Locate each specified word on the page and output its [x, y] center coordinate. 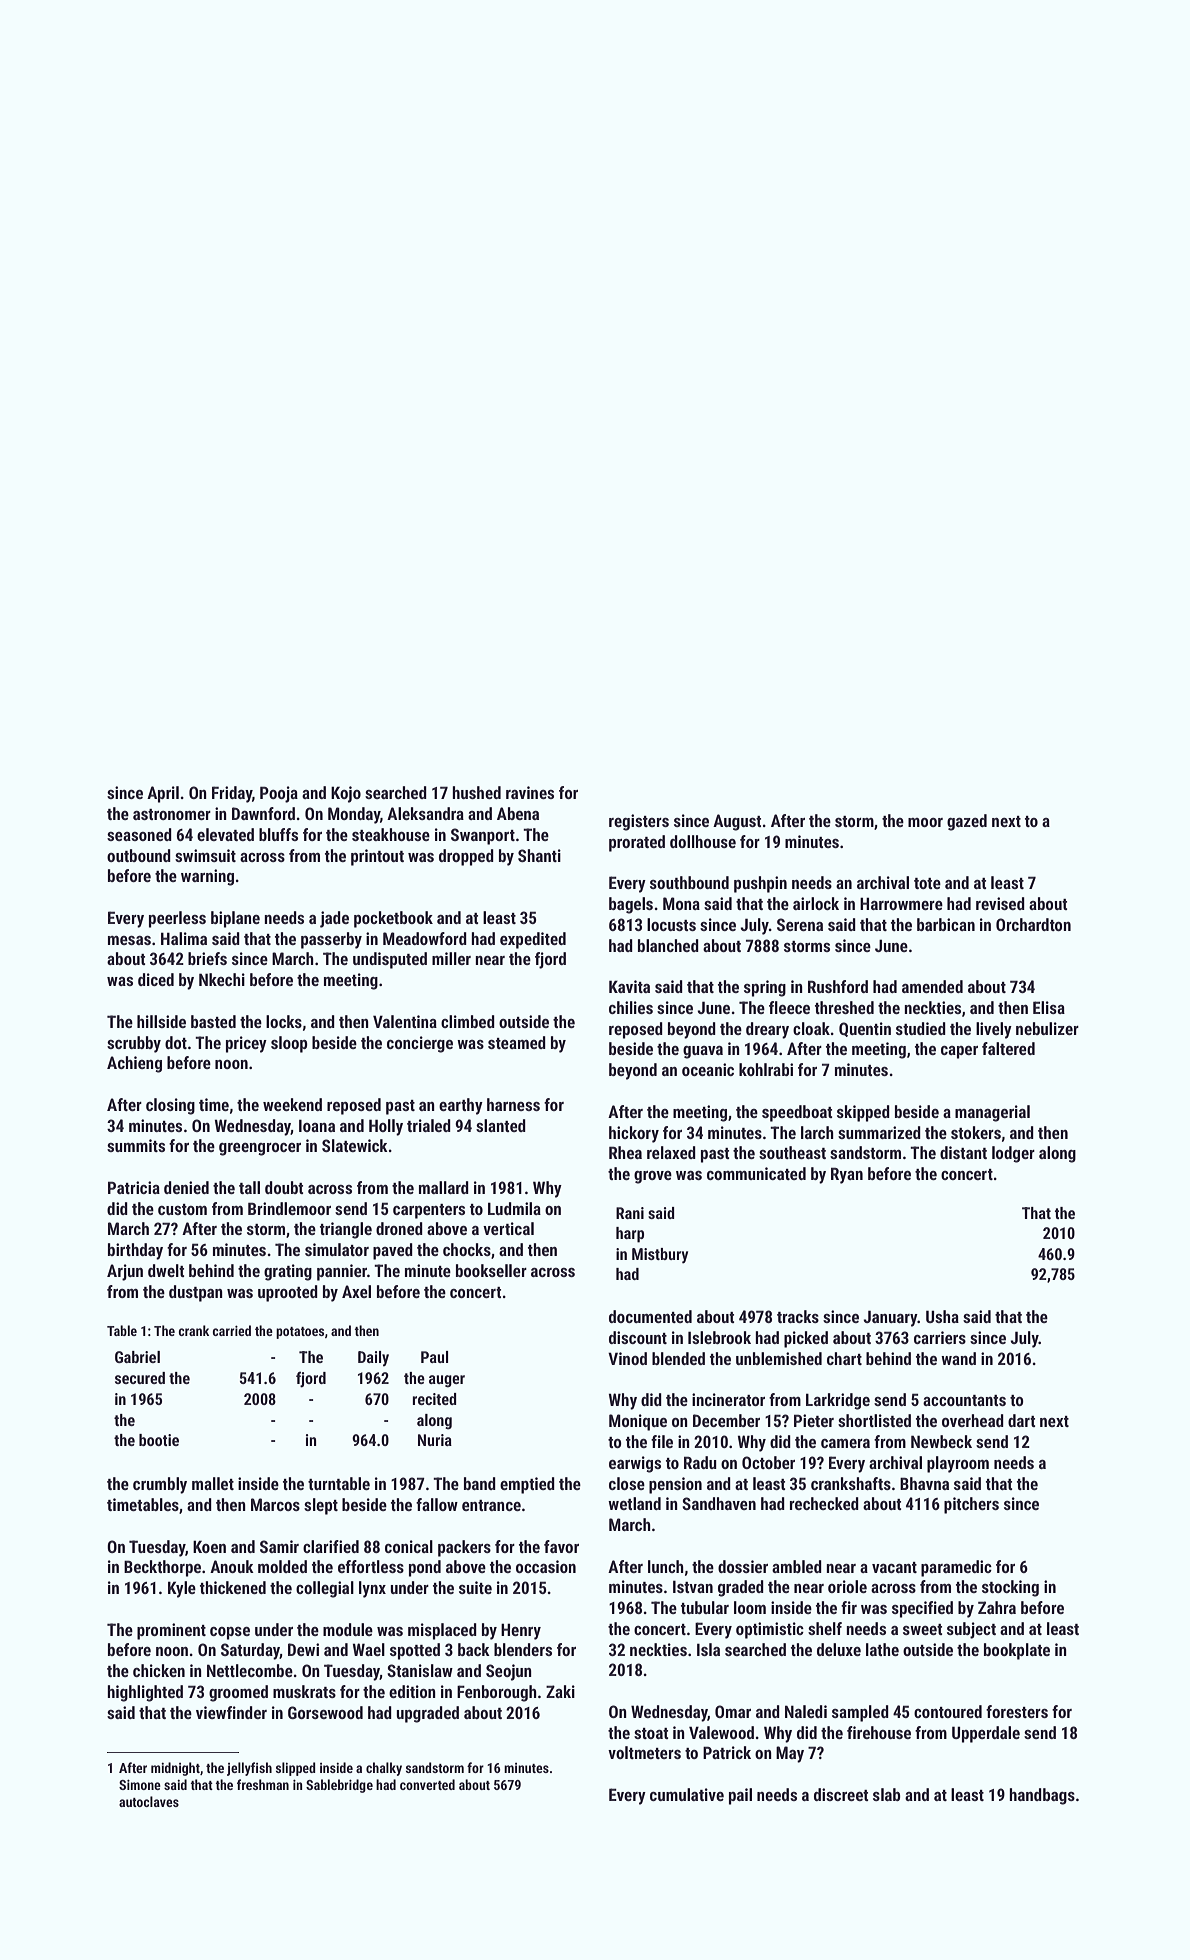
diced [156, 979]
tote [927, 883]
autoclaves [149, 1801]
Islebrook [719, 1337]
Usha [942, 1316]
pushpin [760, 884]
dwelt [166, 1270]
